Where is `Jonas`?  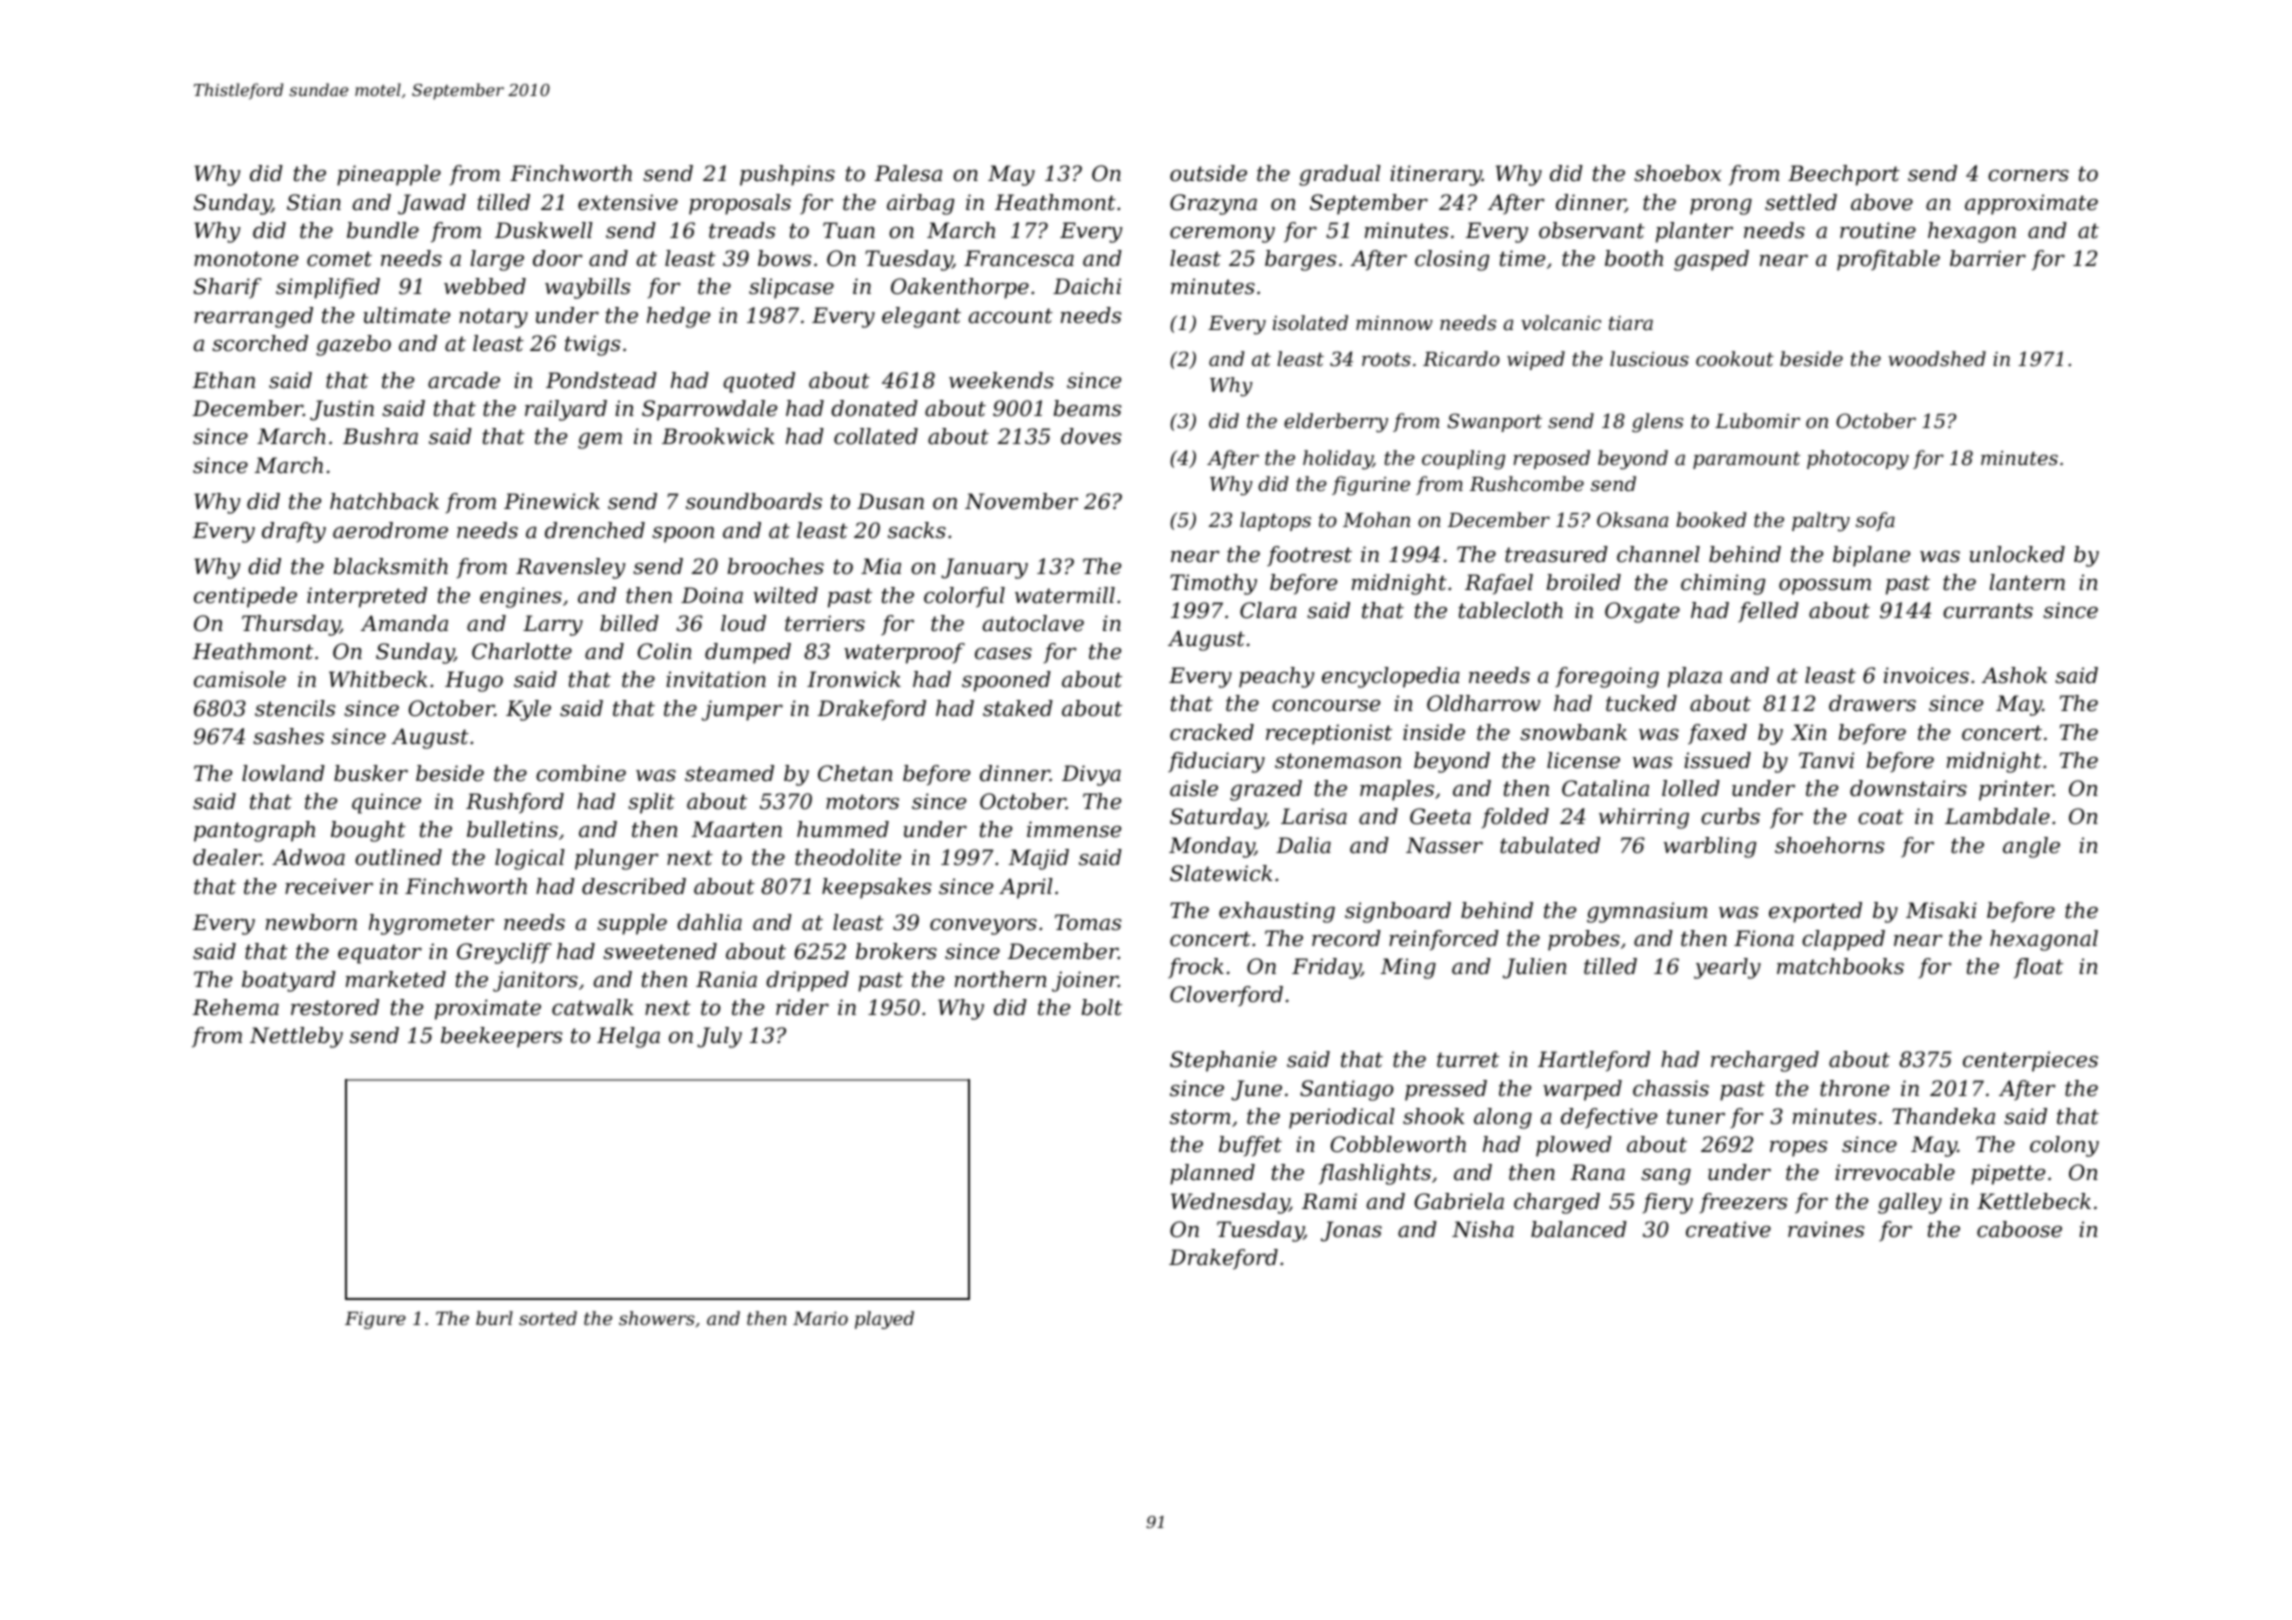
Jonas is located at coordinates (1351, 1231).
